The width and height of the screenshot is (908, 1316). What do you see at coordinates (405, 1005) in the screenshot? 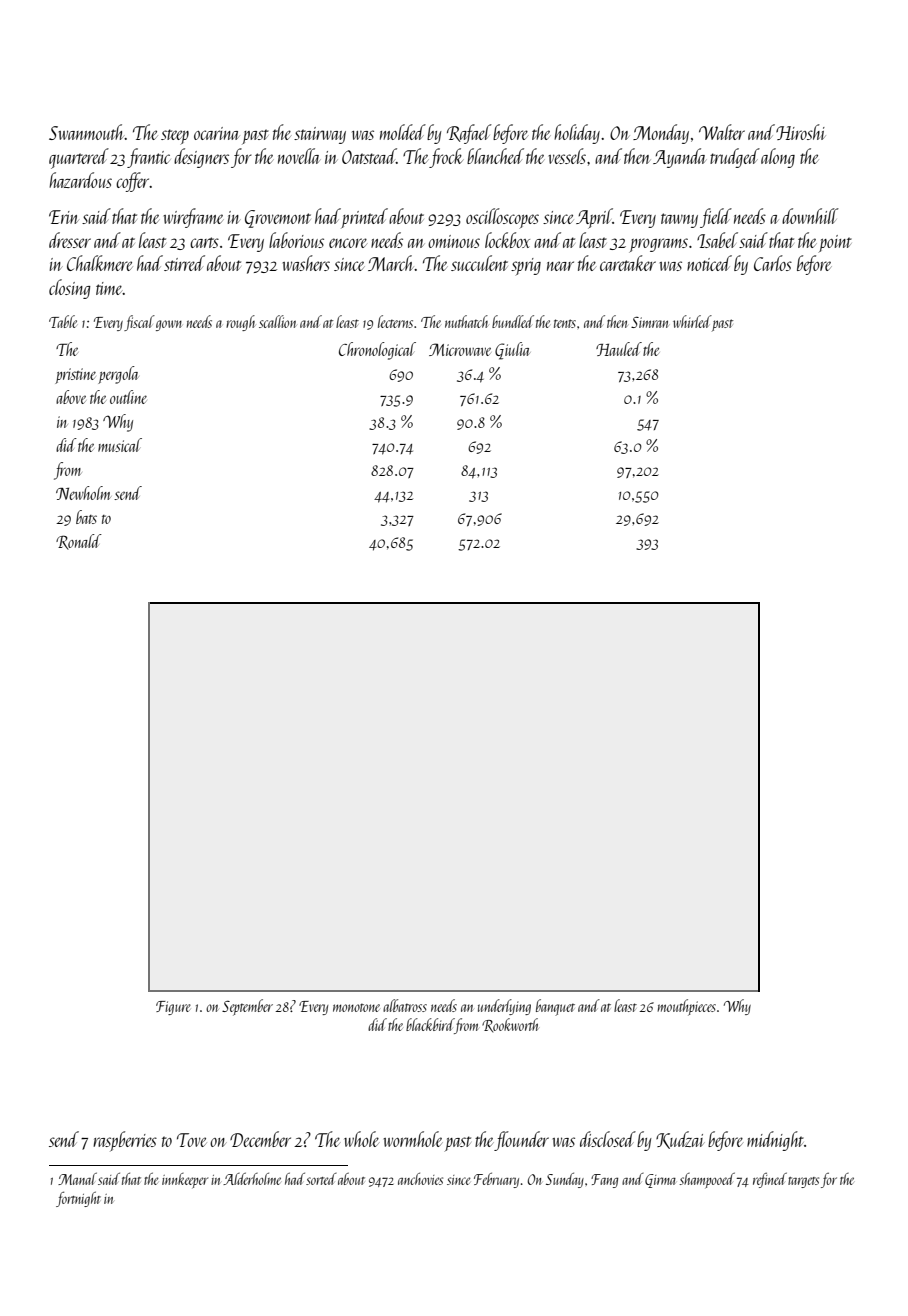
I see `albatross` at bounding box center [405, 1005].
